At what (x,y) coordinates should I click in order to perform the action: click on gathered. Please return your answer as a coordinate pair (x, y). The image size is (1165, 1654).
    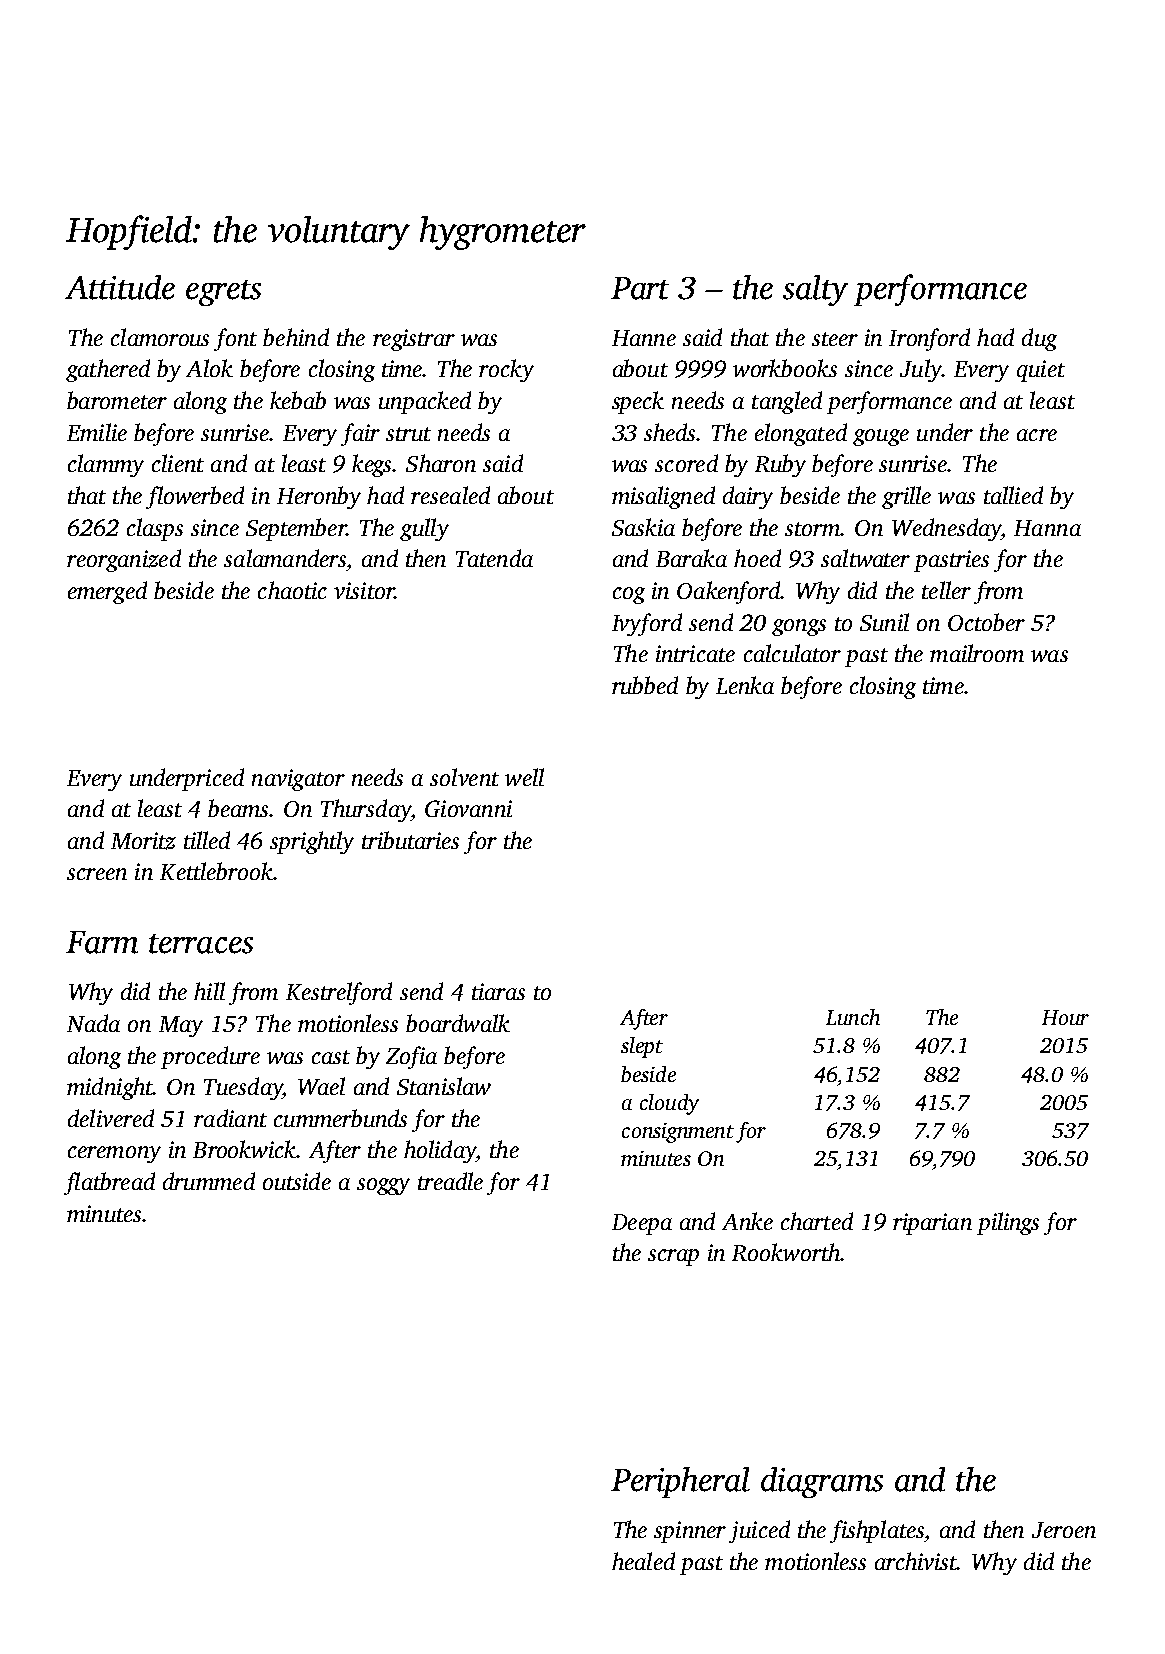
    Looking at the image, I should click on (108, 370).
